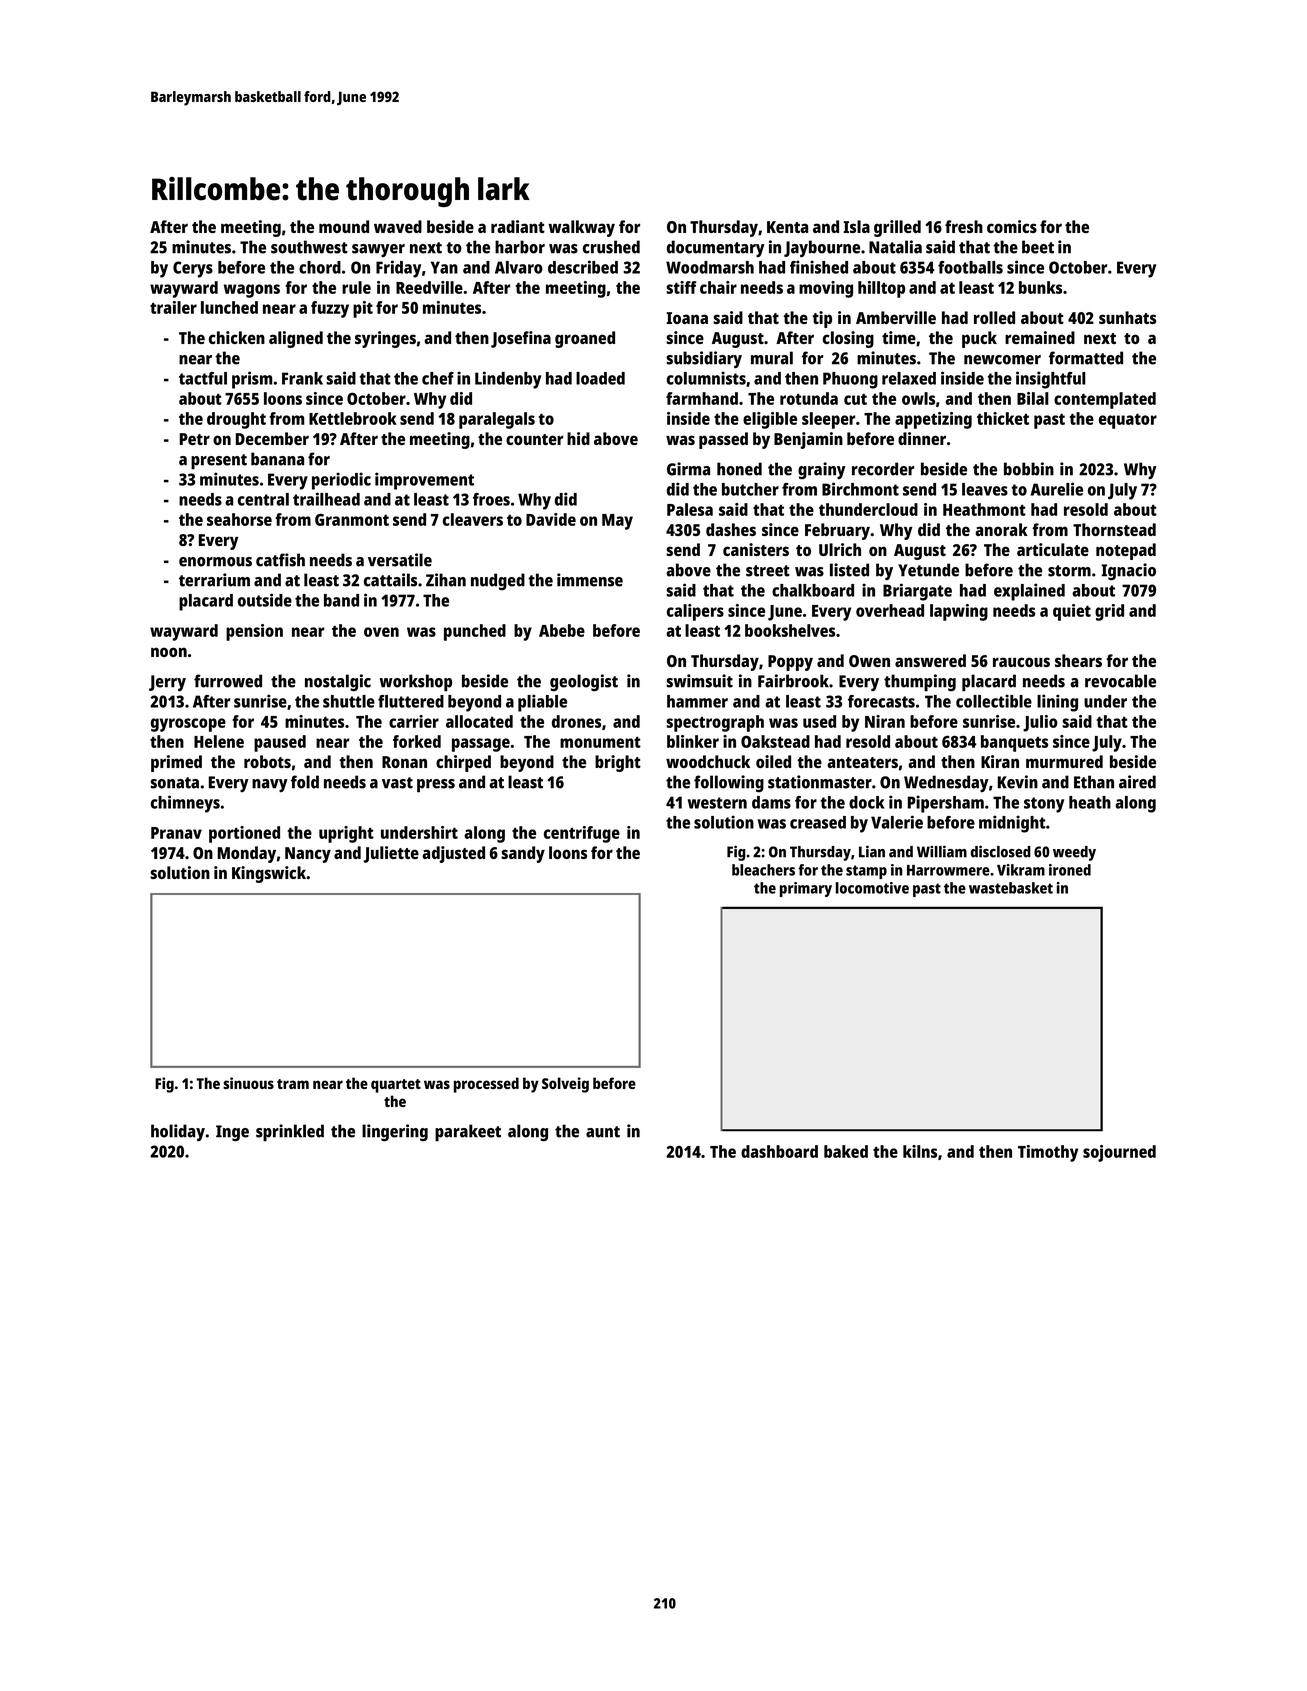 Image resolution: width=1307 pixels, height=1691 pixels. Describe the element at coordinates (708, 761) in the screenshot. I see `woodchuck` at that location.
